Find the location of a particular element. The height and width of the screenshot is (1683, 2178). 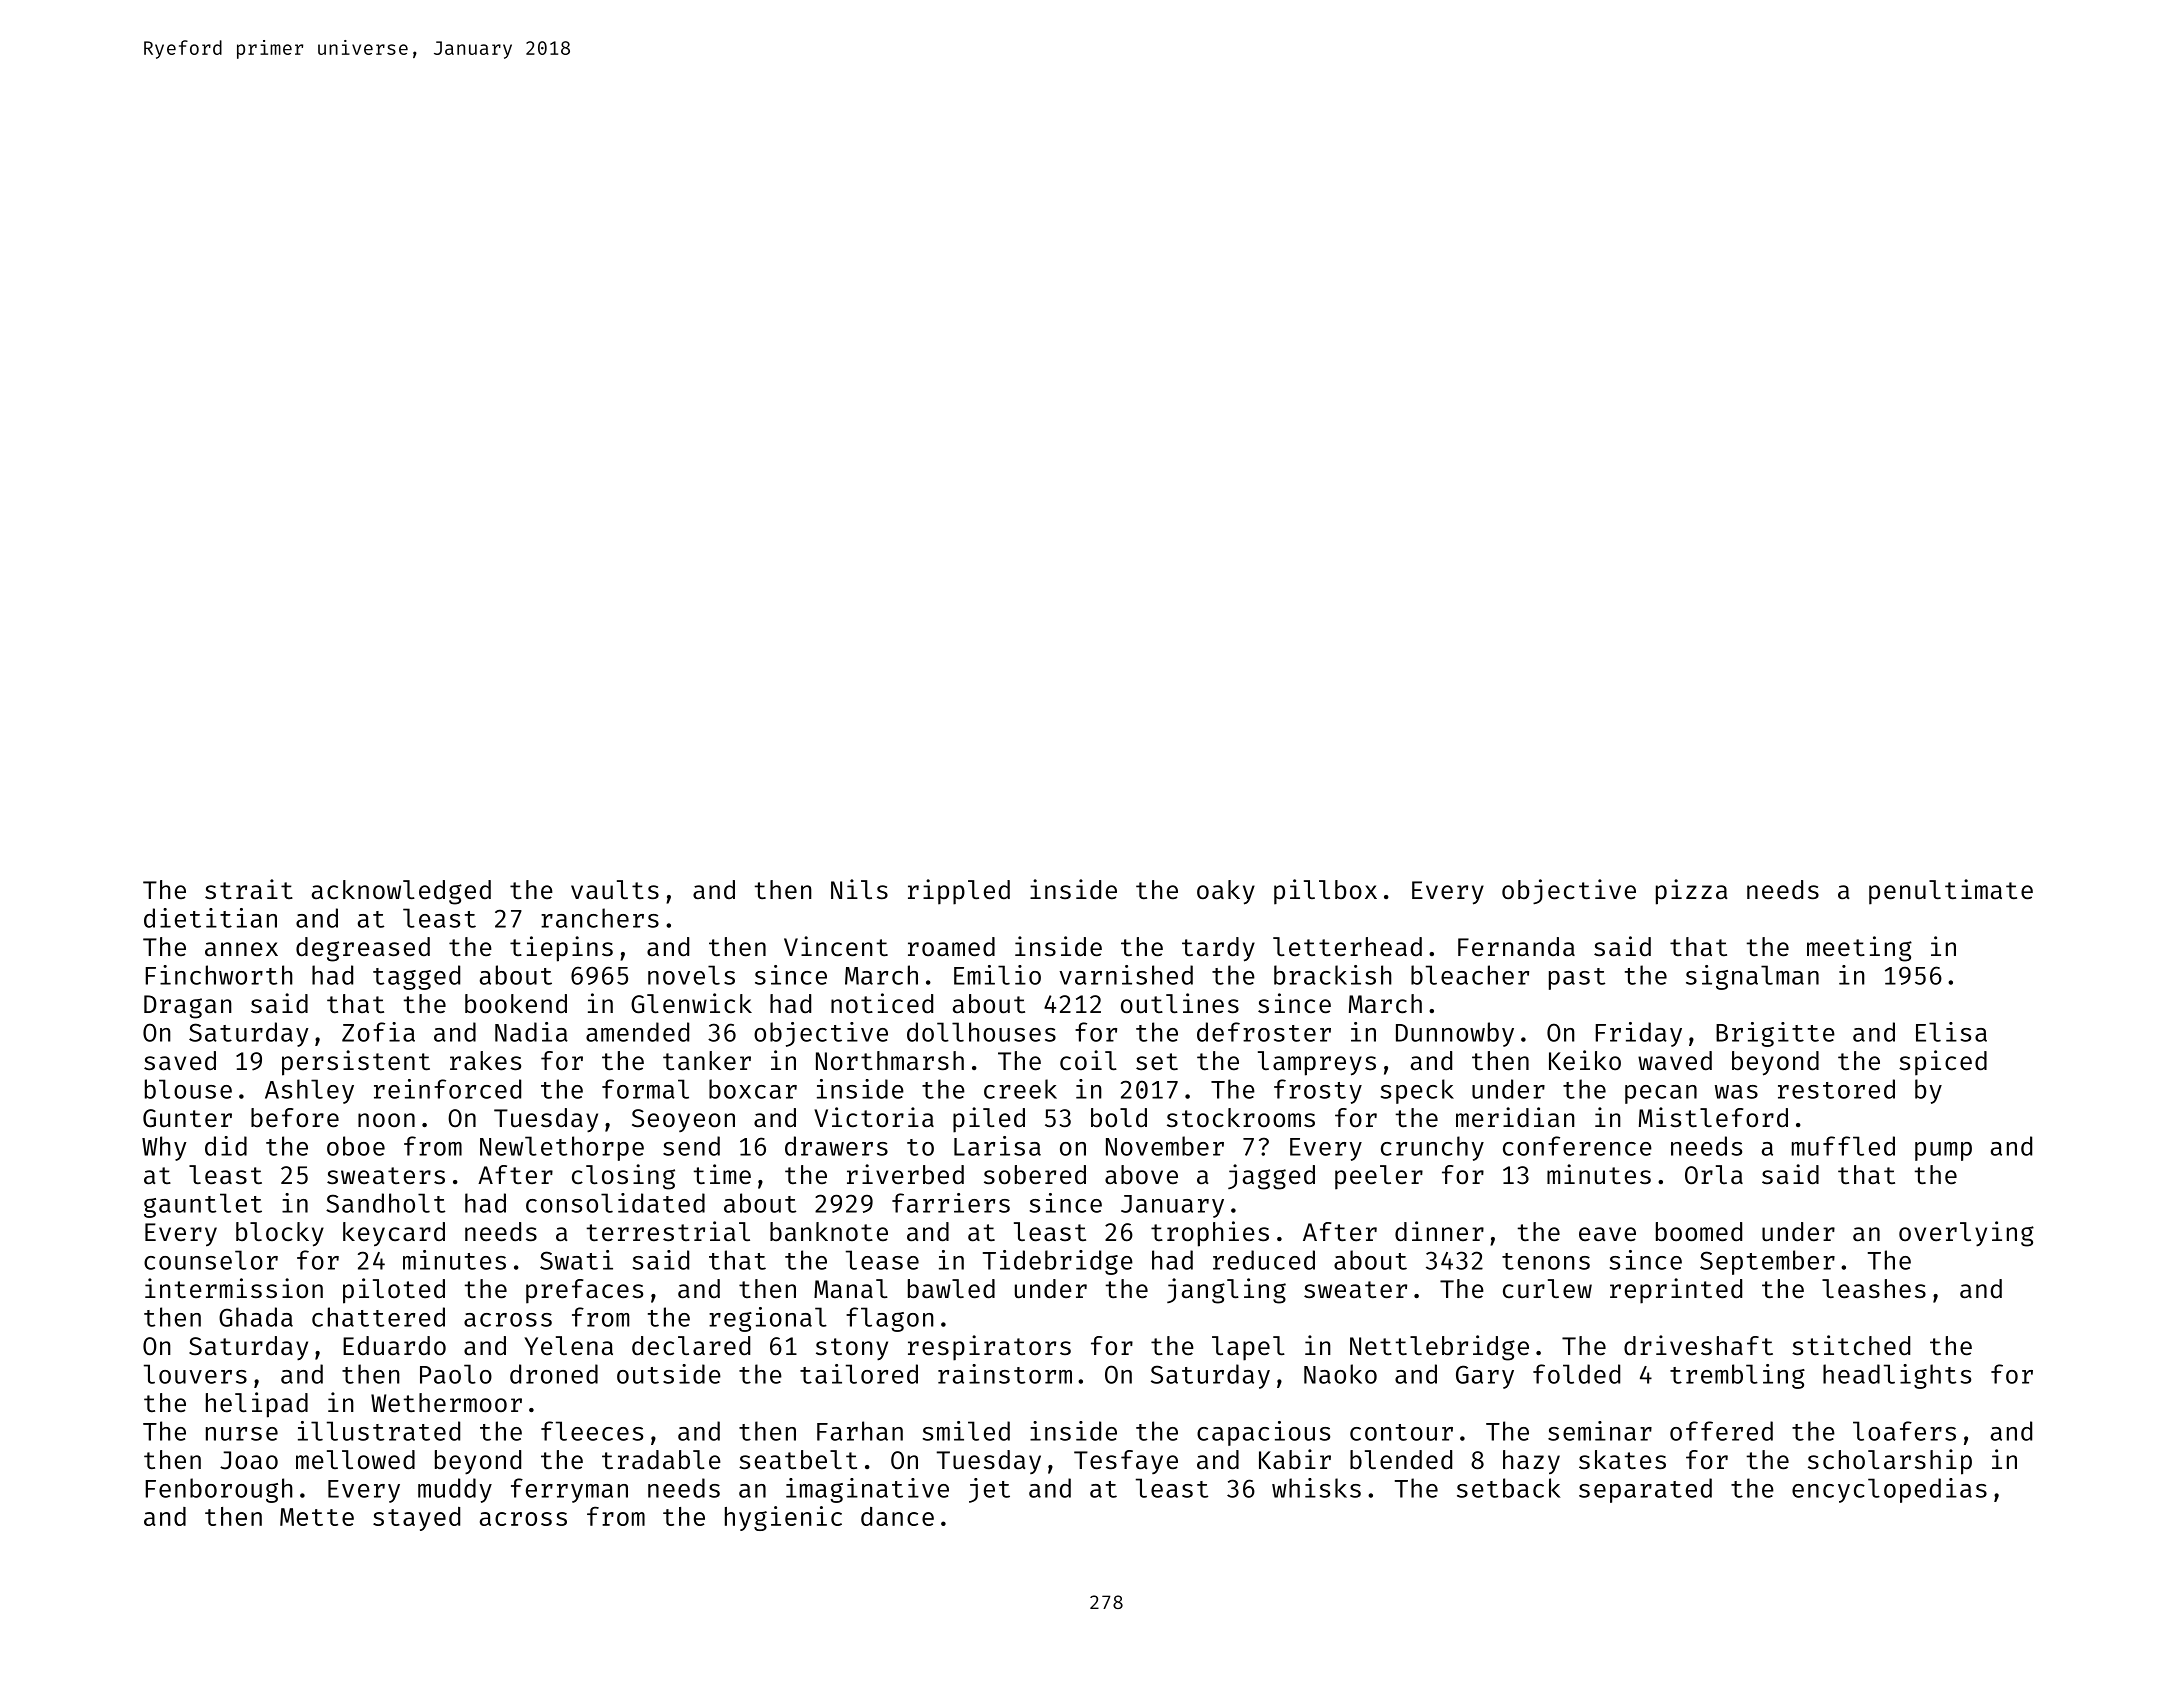

Naoko is located at coordinates (1340, 1374).
